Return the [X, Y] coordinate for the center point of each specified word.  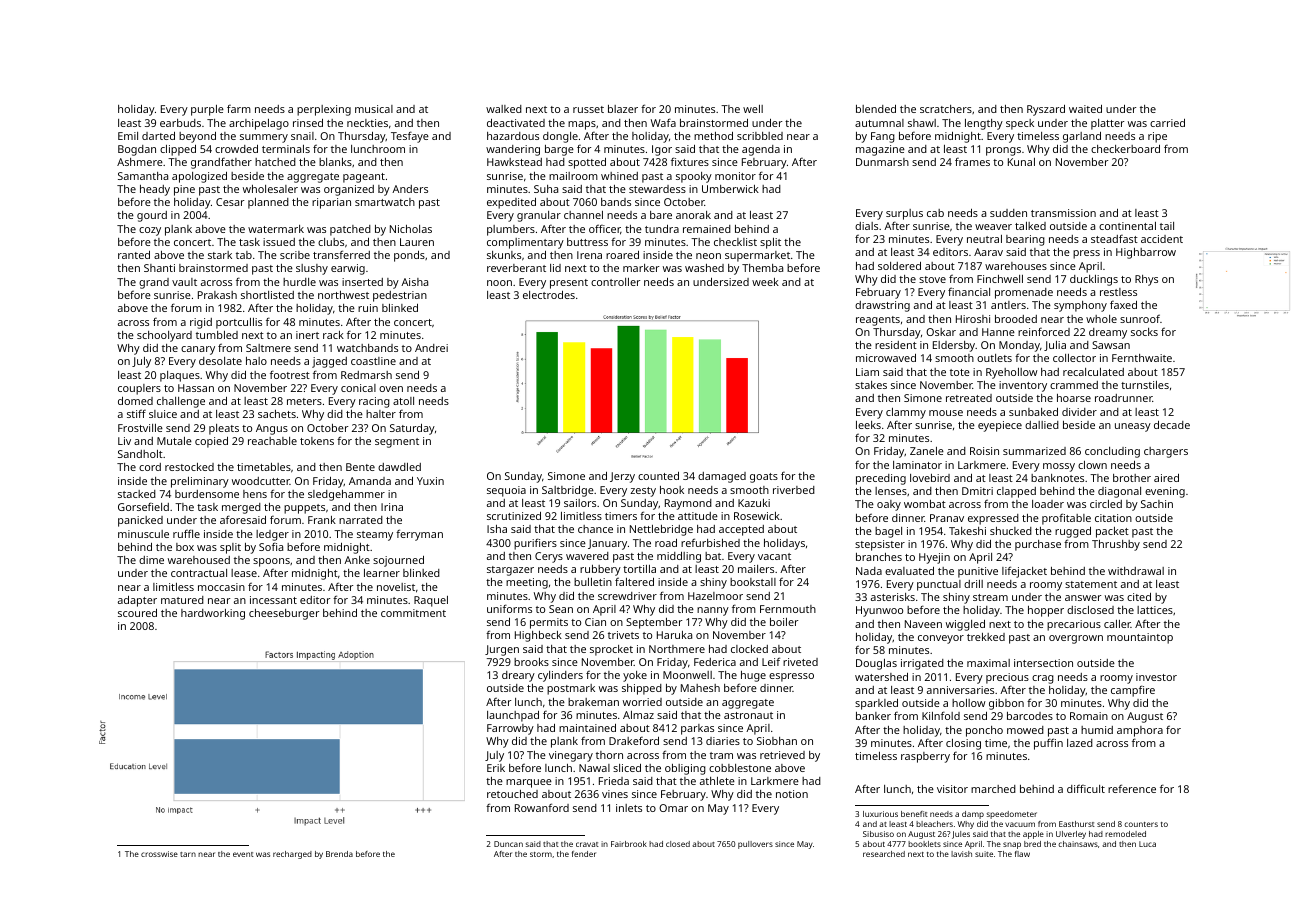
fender [584, 854]
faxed [1123, 304]
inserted [362, 282]
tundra [662, 229]
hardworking [213, 614]
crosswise [159, 854]
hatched [275, 162]
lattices [1155, 610]
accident [1162, 239]
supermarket [757, 256]
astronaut [748, 715]
